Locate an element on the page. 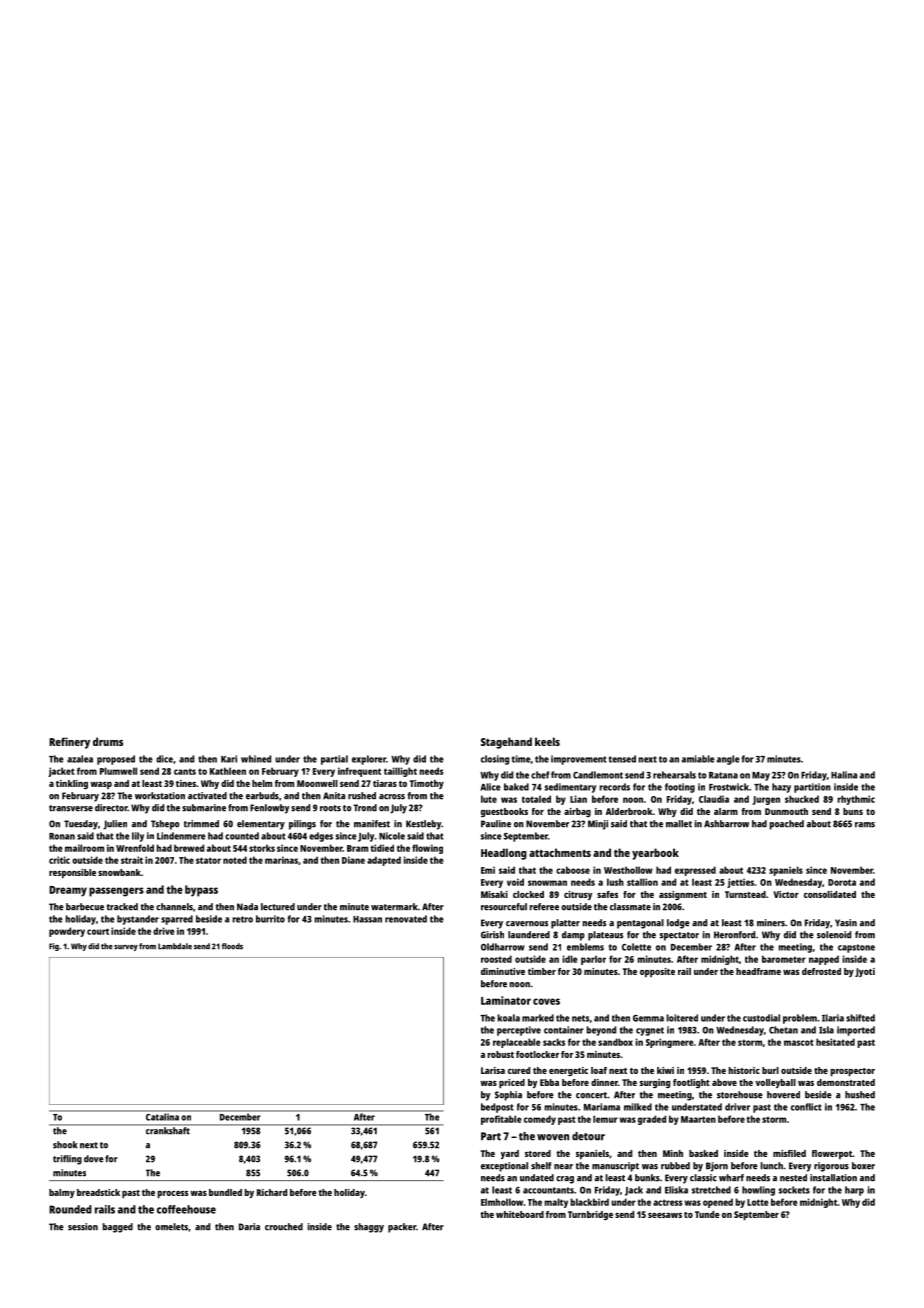 The image size is (924, 1308). Daria is located at coordinates (249, 1227).
